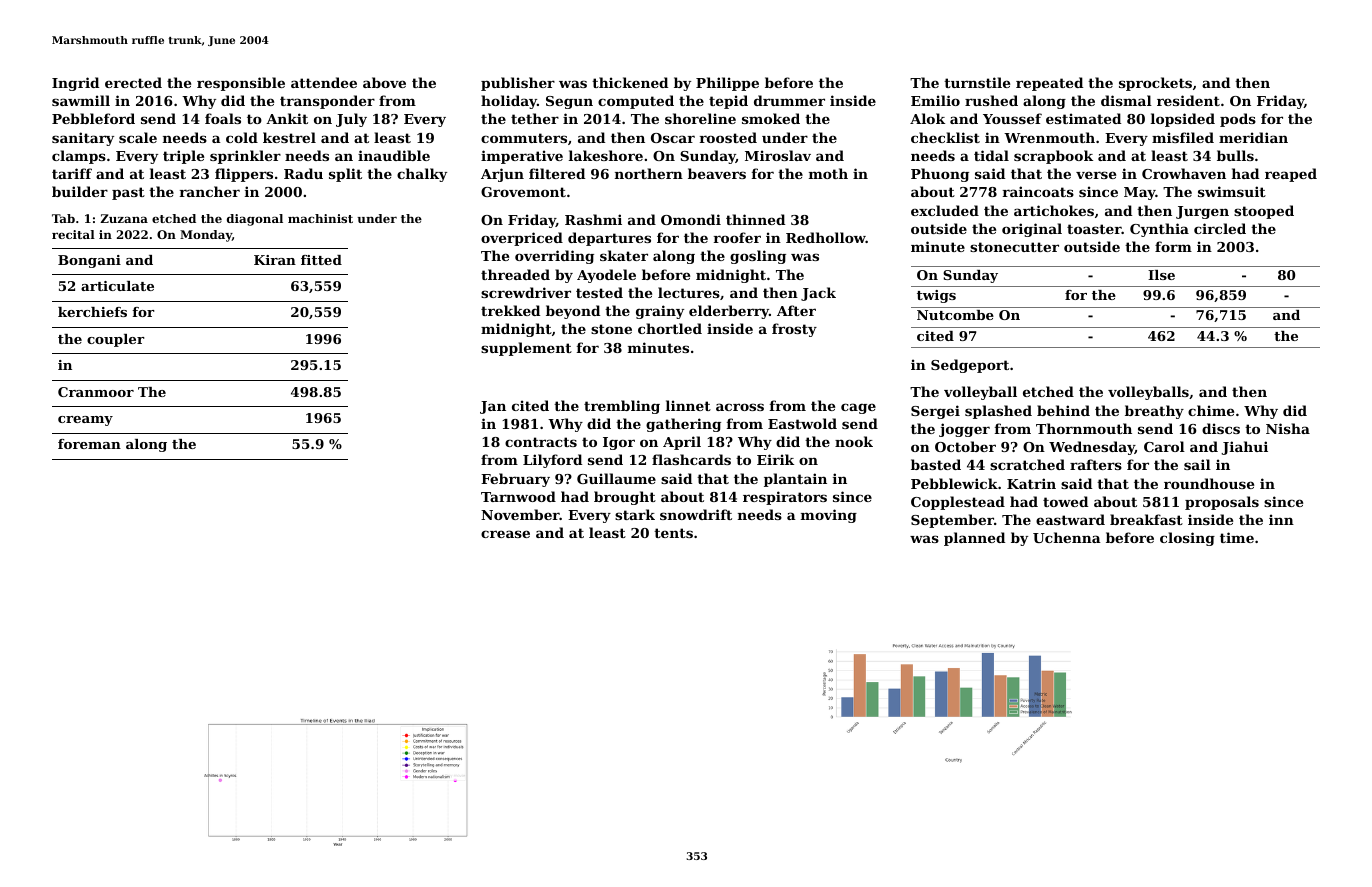 This document has width=1372, height=887. Describe the element at coordinates (1238, 120) in the document. I see `pods` at that location.
